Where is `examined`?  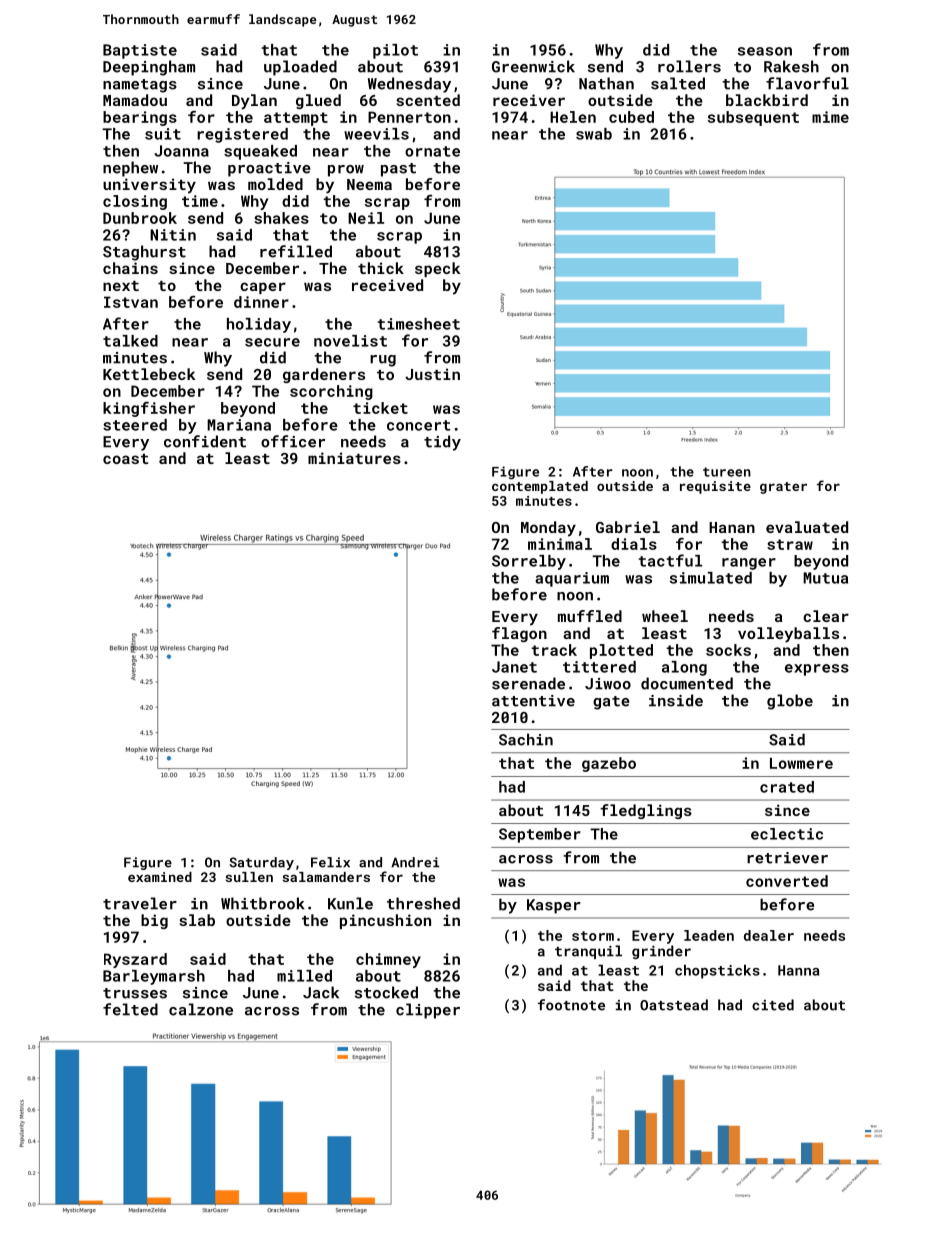 examined is located at coordinates (160, 877).
